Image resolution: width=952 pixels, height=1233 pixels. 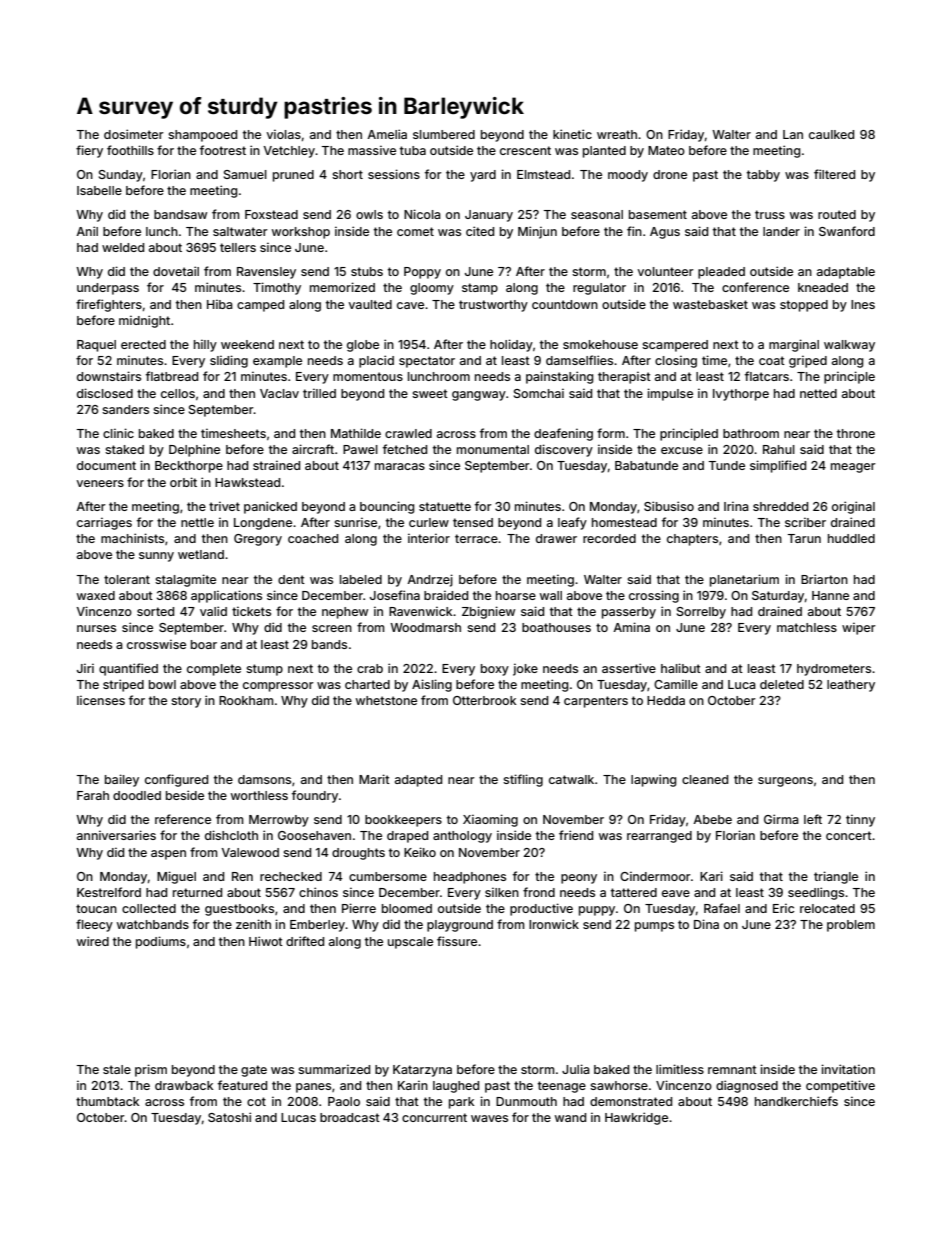 I want to click on drawer, so click(x=556, y=538).
